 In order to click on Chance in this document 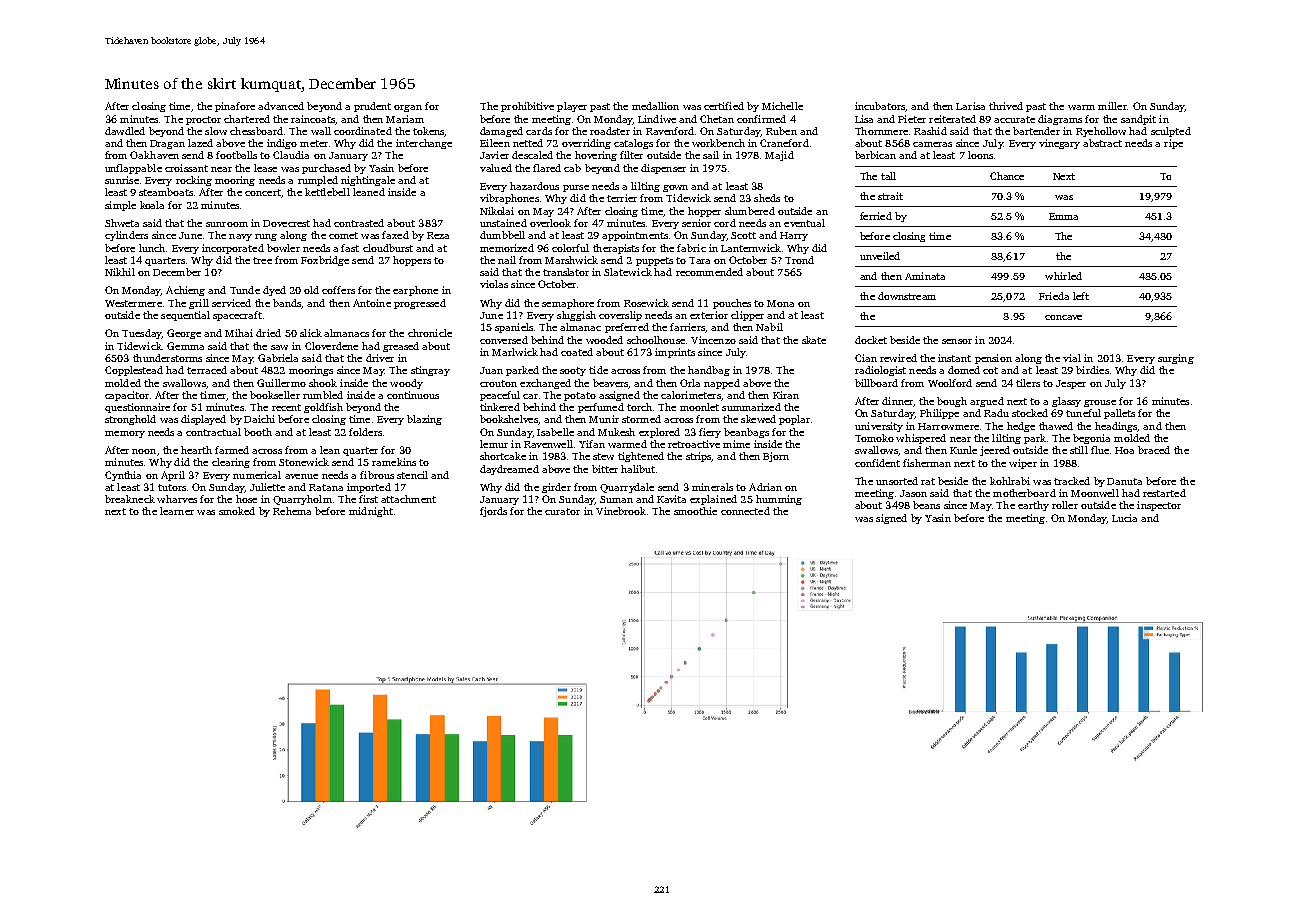, I will do `click(1007, 176)`.
